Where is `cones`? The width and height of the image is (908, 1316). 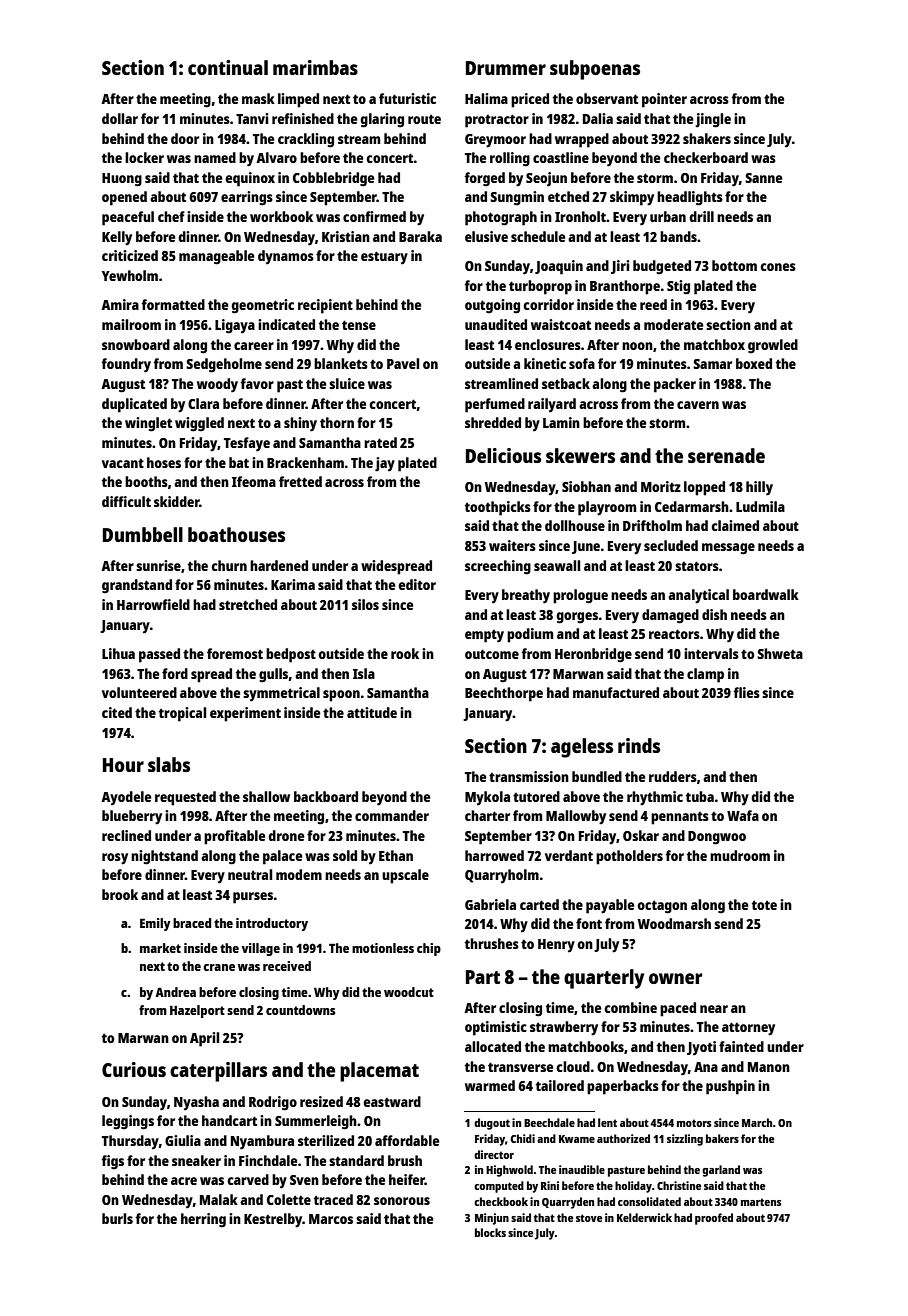
cones is located at coordinates (778, 267).
